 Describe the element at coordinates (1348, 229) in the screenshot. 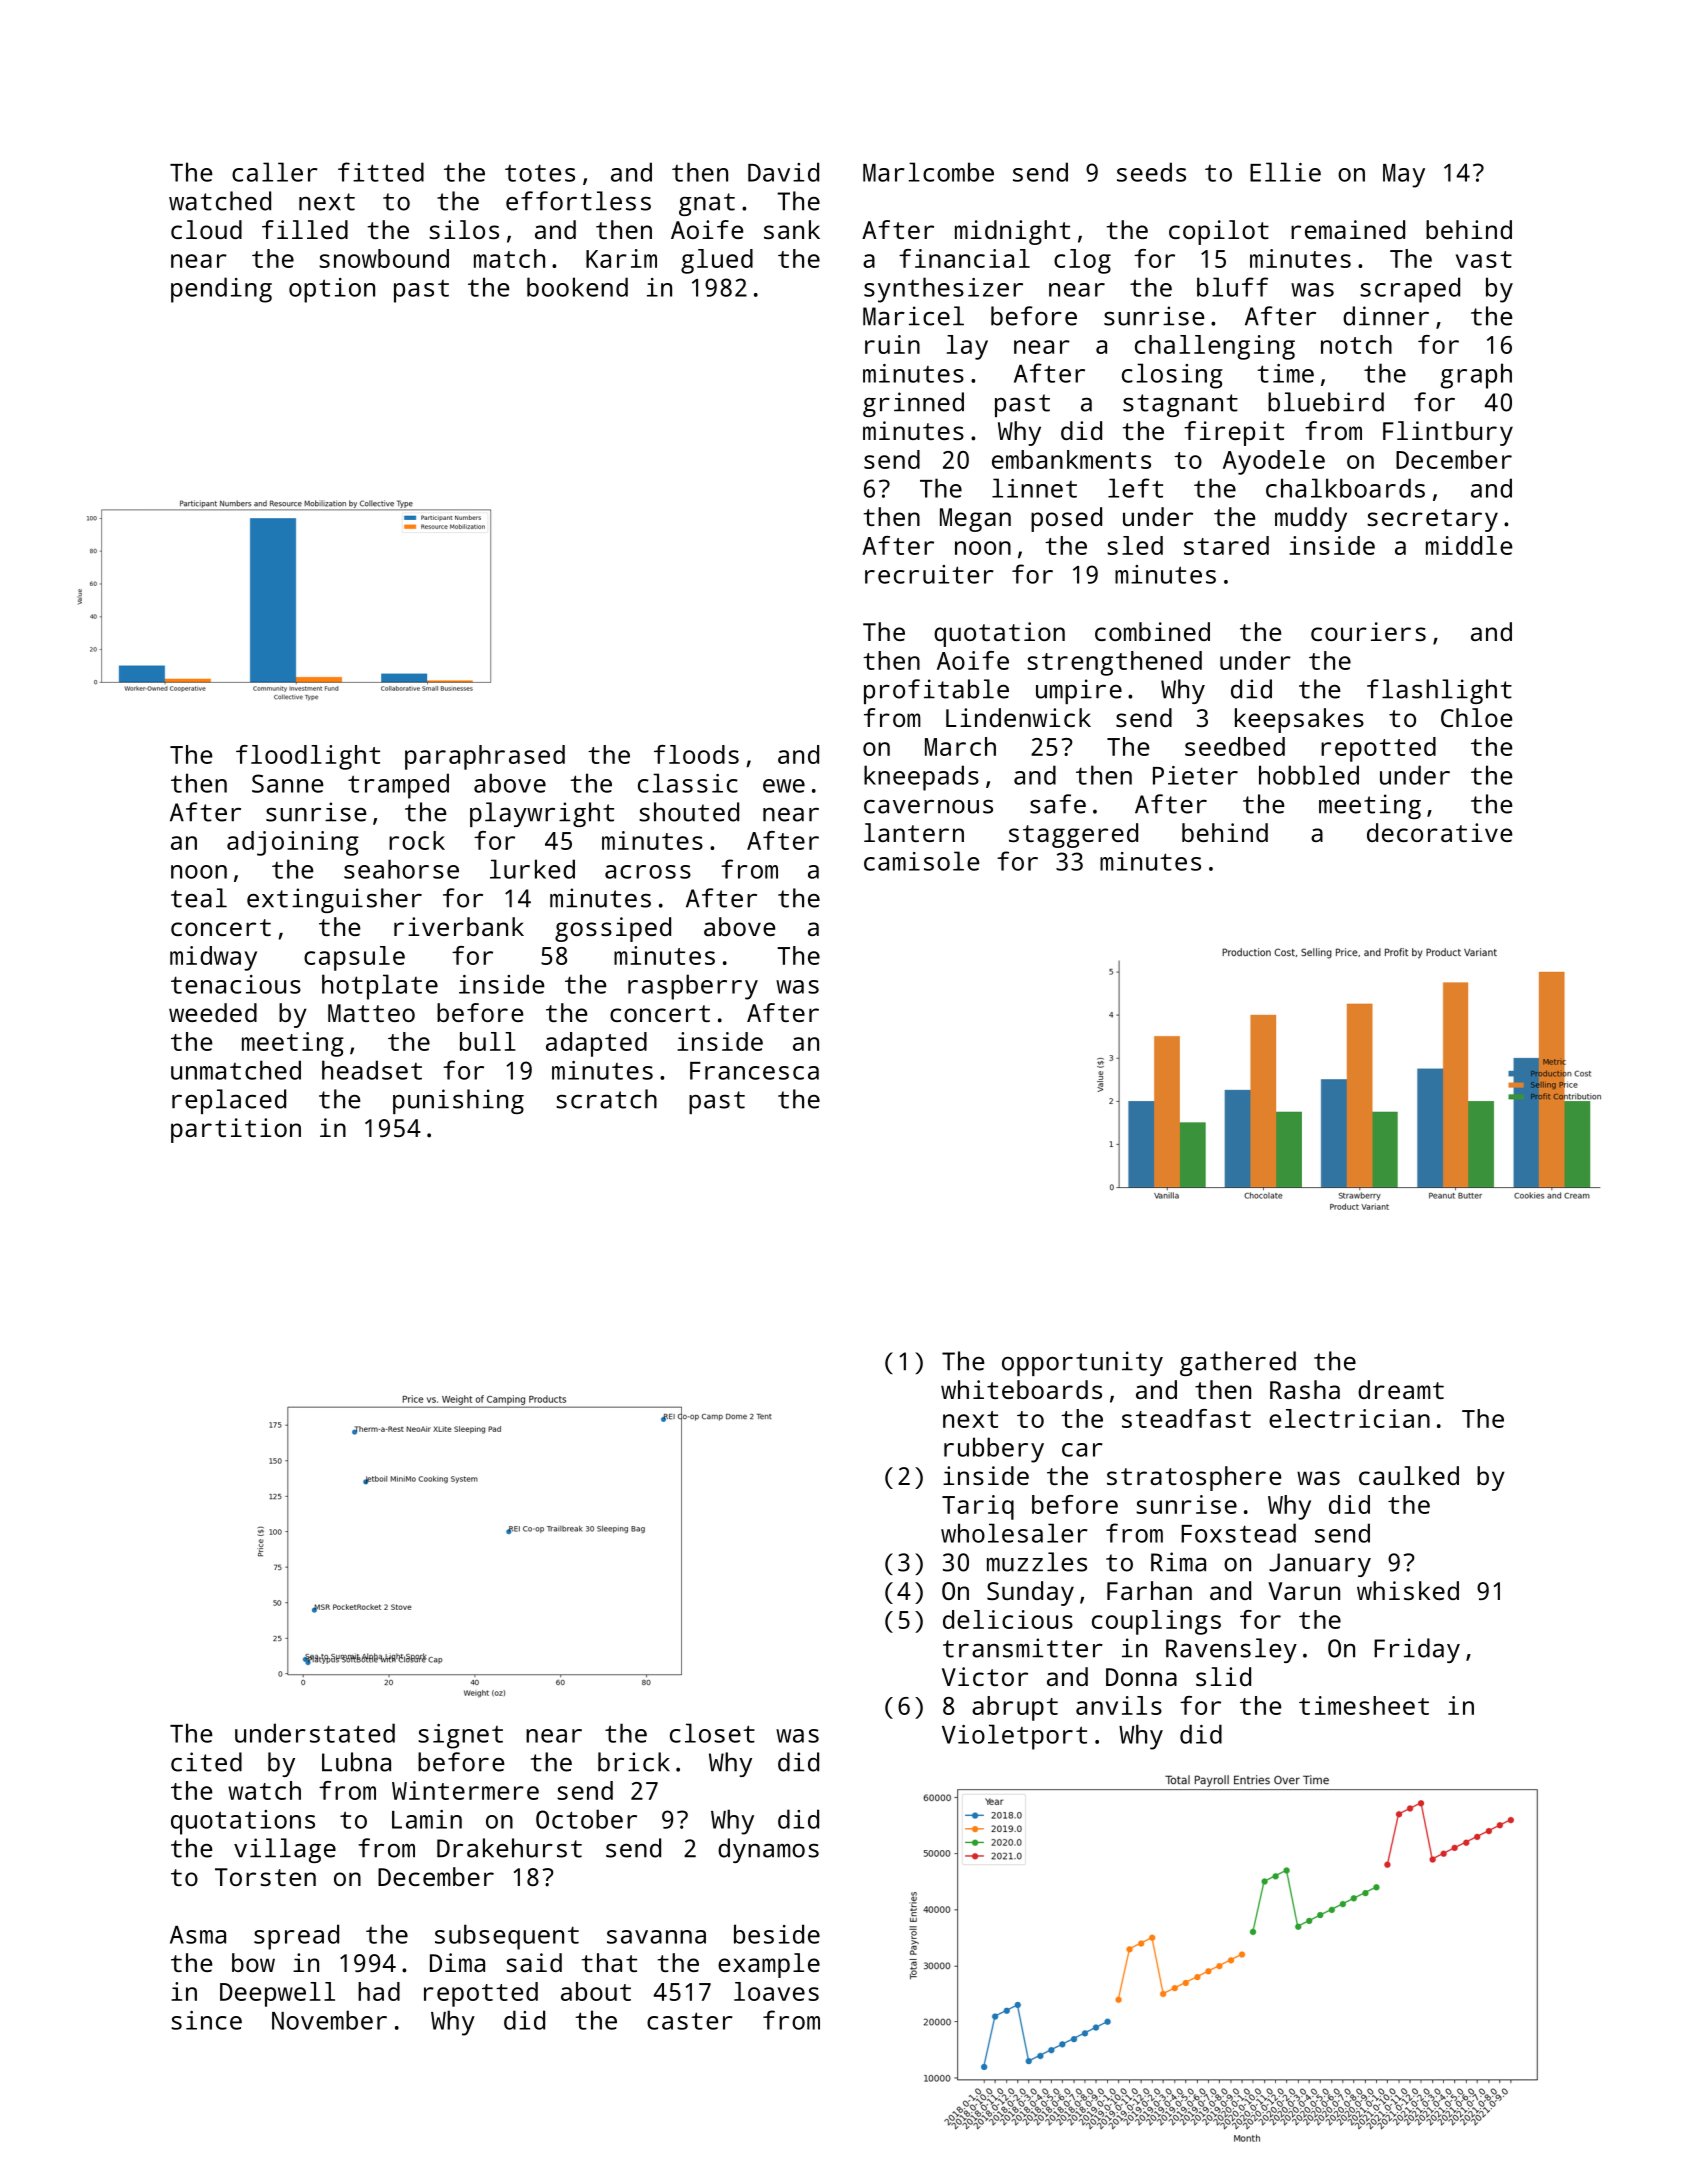

I see `remained` at that location.
